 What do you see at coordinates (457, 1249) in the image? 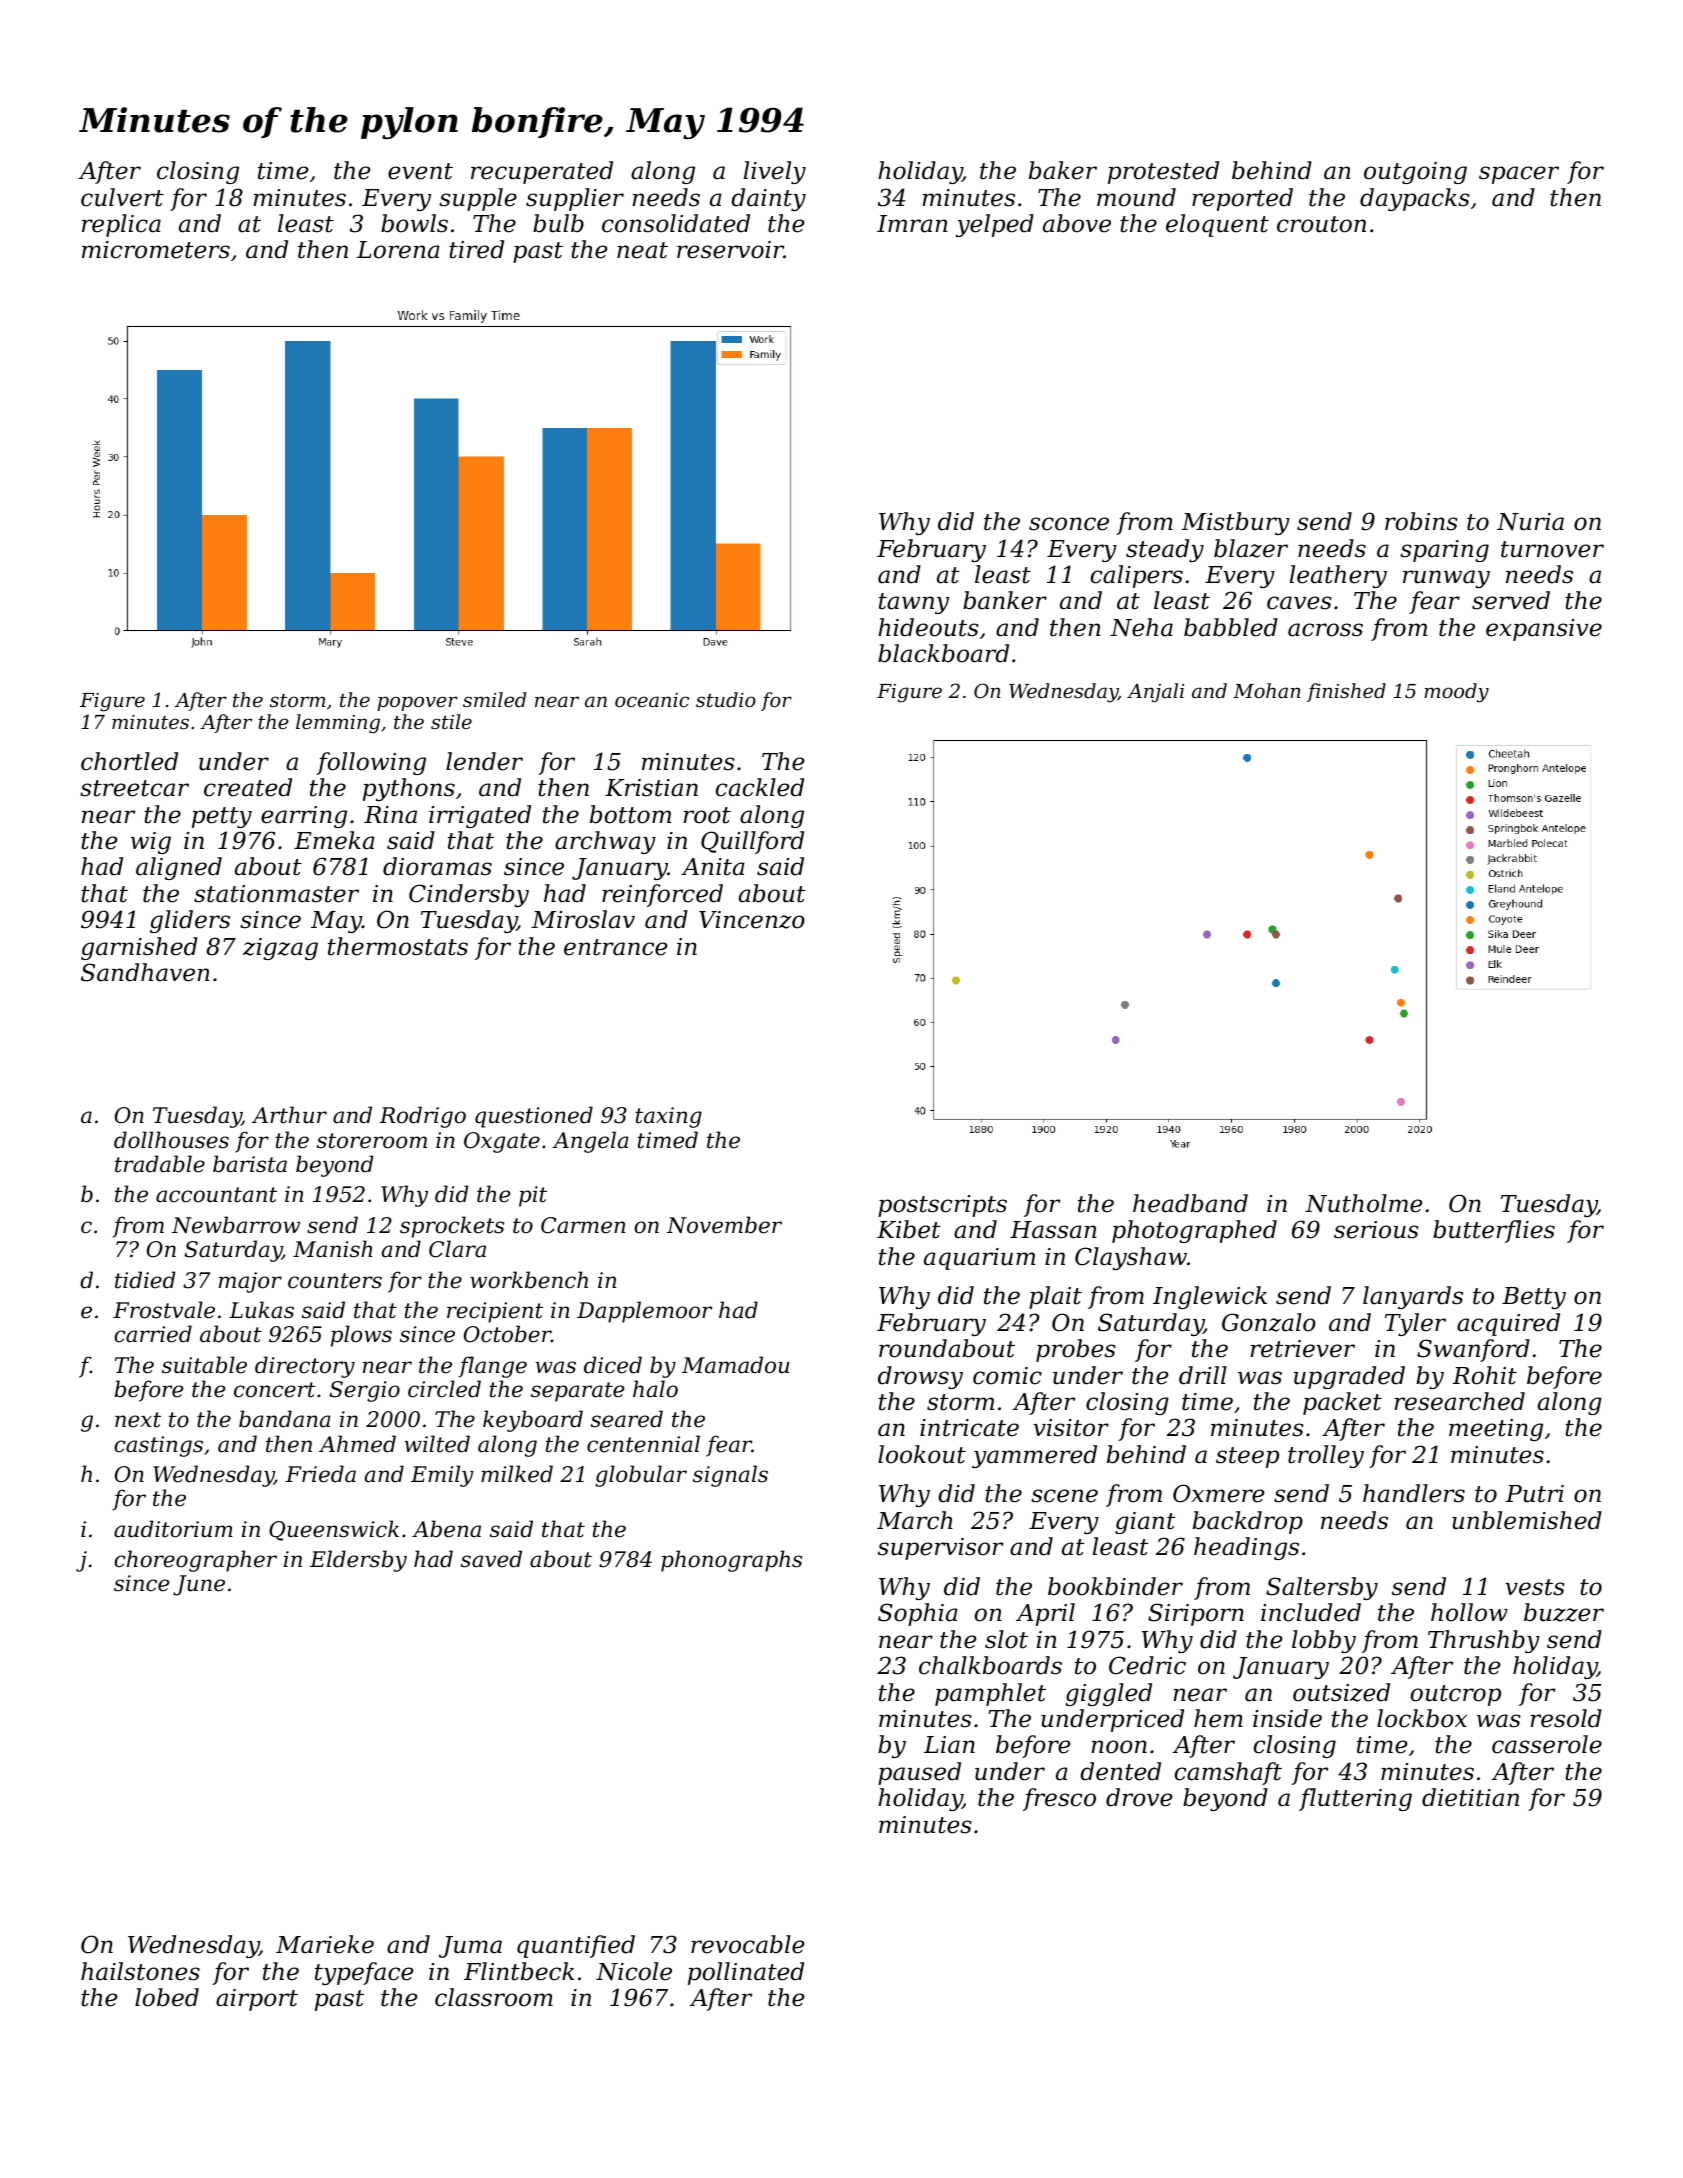
I see `Clara` at bounding box center [457, 1249].
